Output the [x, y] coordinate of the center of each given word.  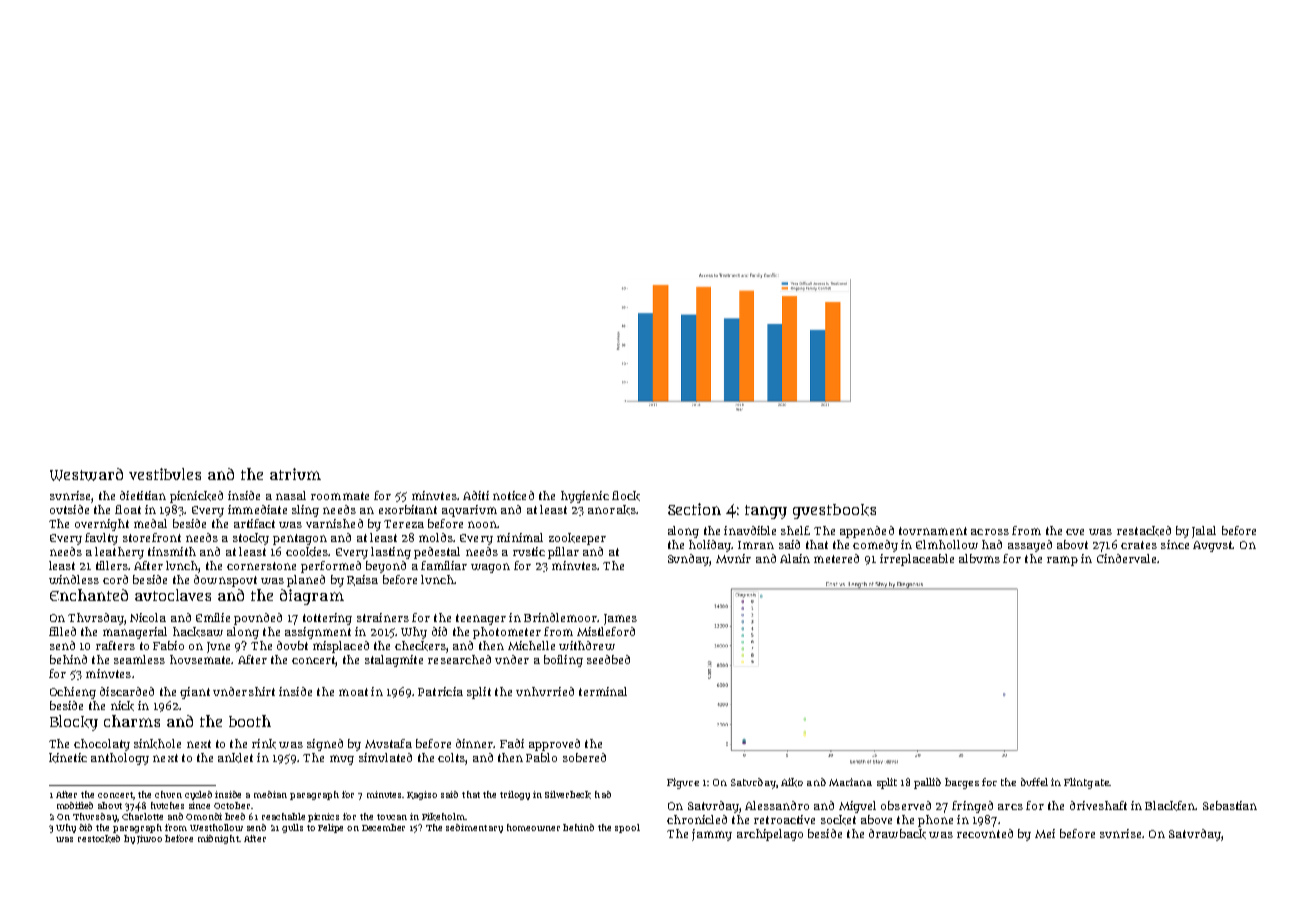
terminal [603, 691]
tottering [327, 619]
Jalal [1204, 532]
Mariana [850, 782]
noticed [513, 495]
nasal [291, 495]
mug [342, 760]
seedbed [608, 659]
